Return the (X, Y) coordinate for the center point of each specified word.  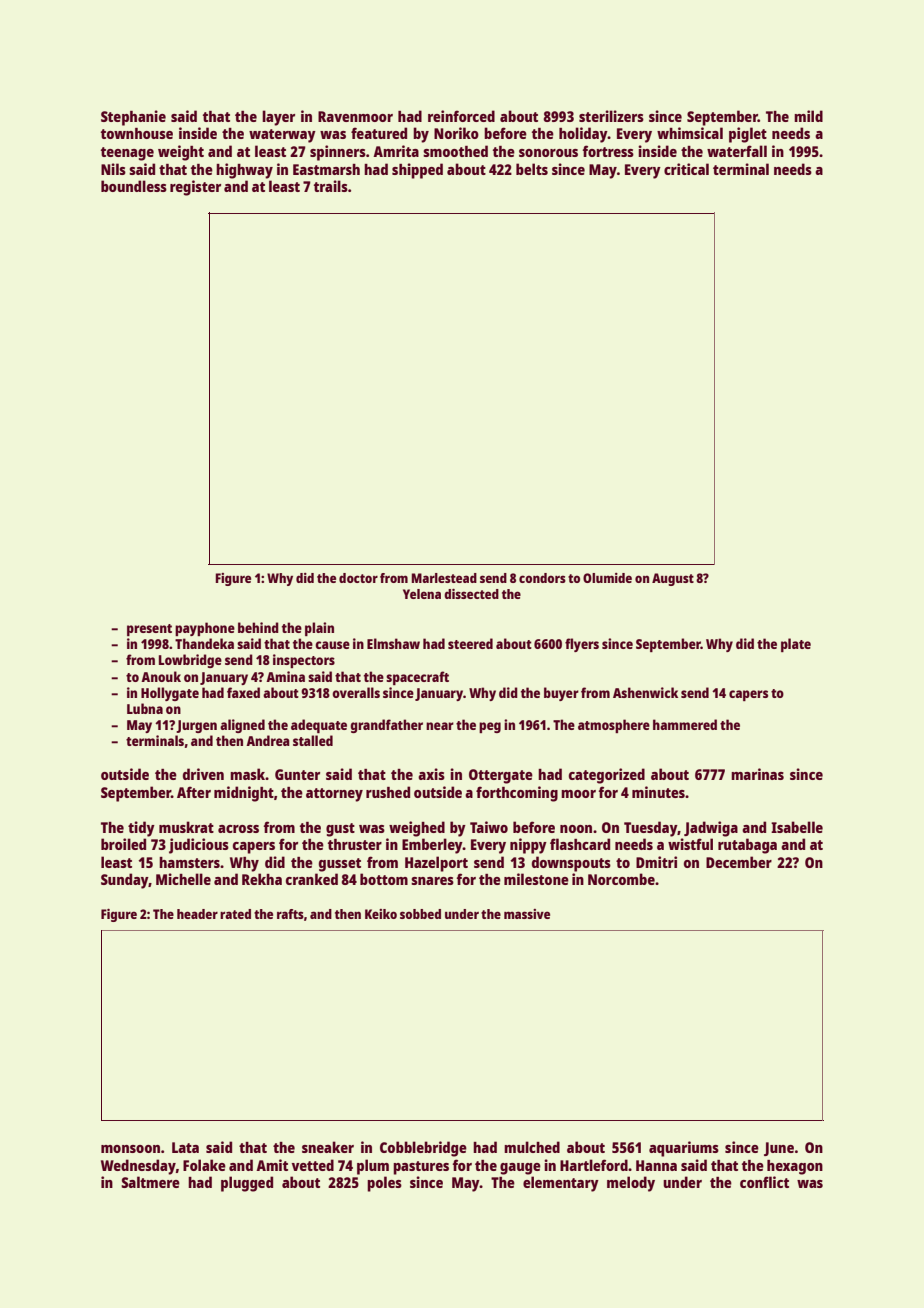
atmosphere (614, 726)
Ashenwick (645, 692)
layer (278, 118)
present (149, 630)
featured (379, 133)
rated (235, 914)
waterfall (737, 151)
